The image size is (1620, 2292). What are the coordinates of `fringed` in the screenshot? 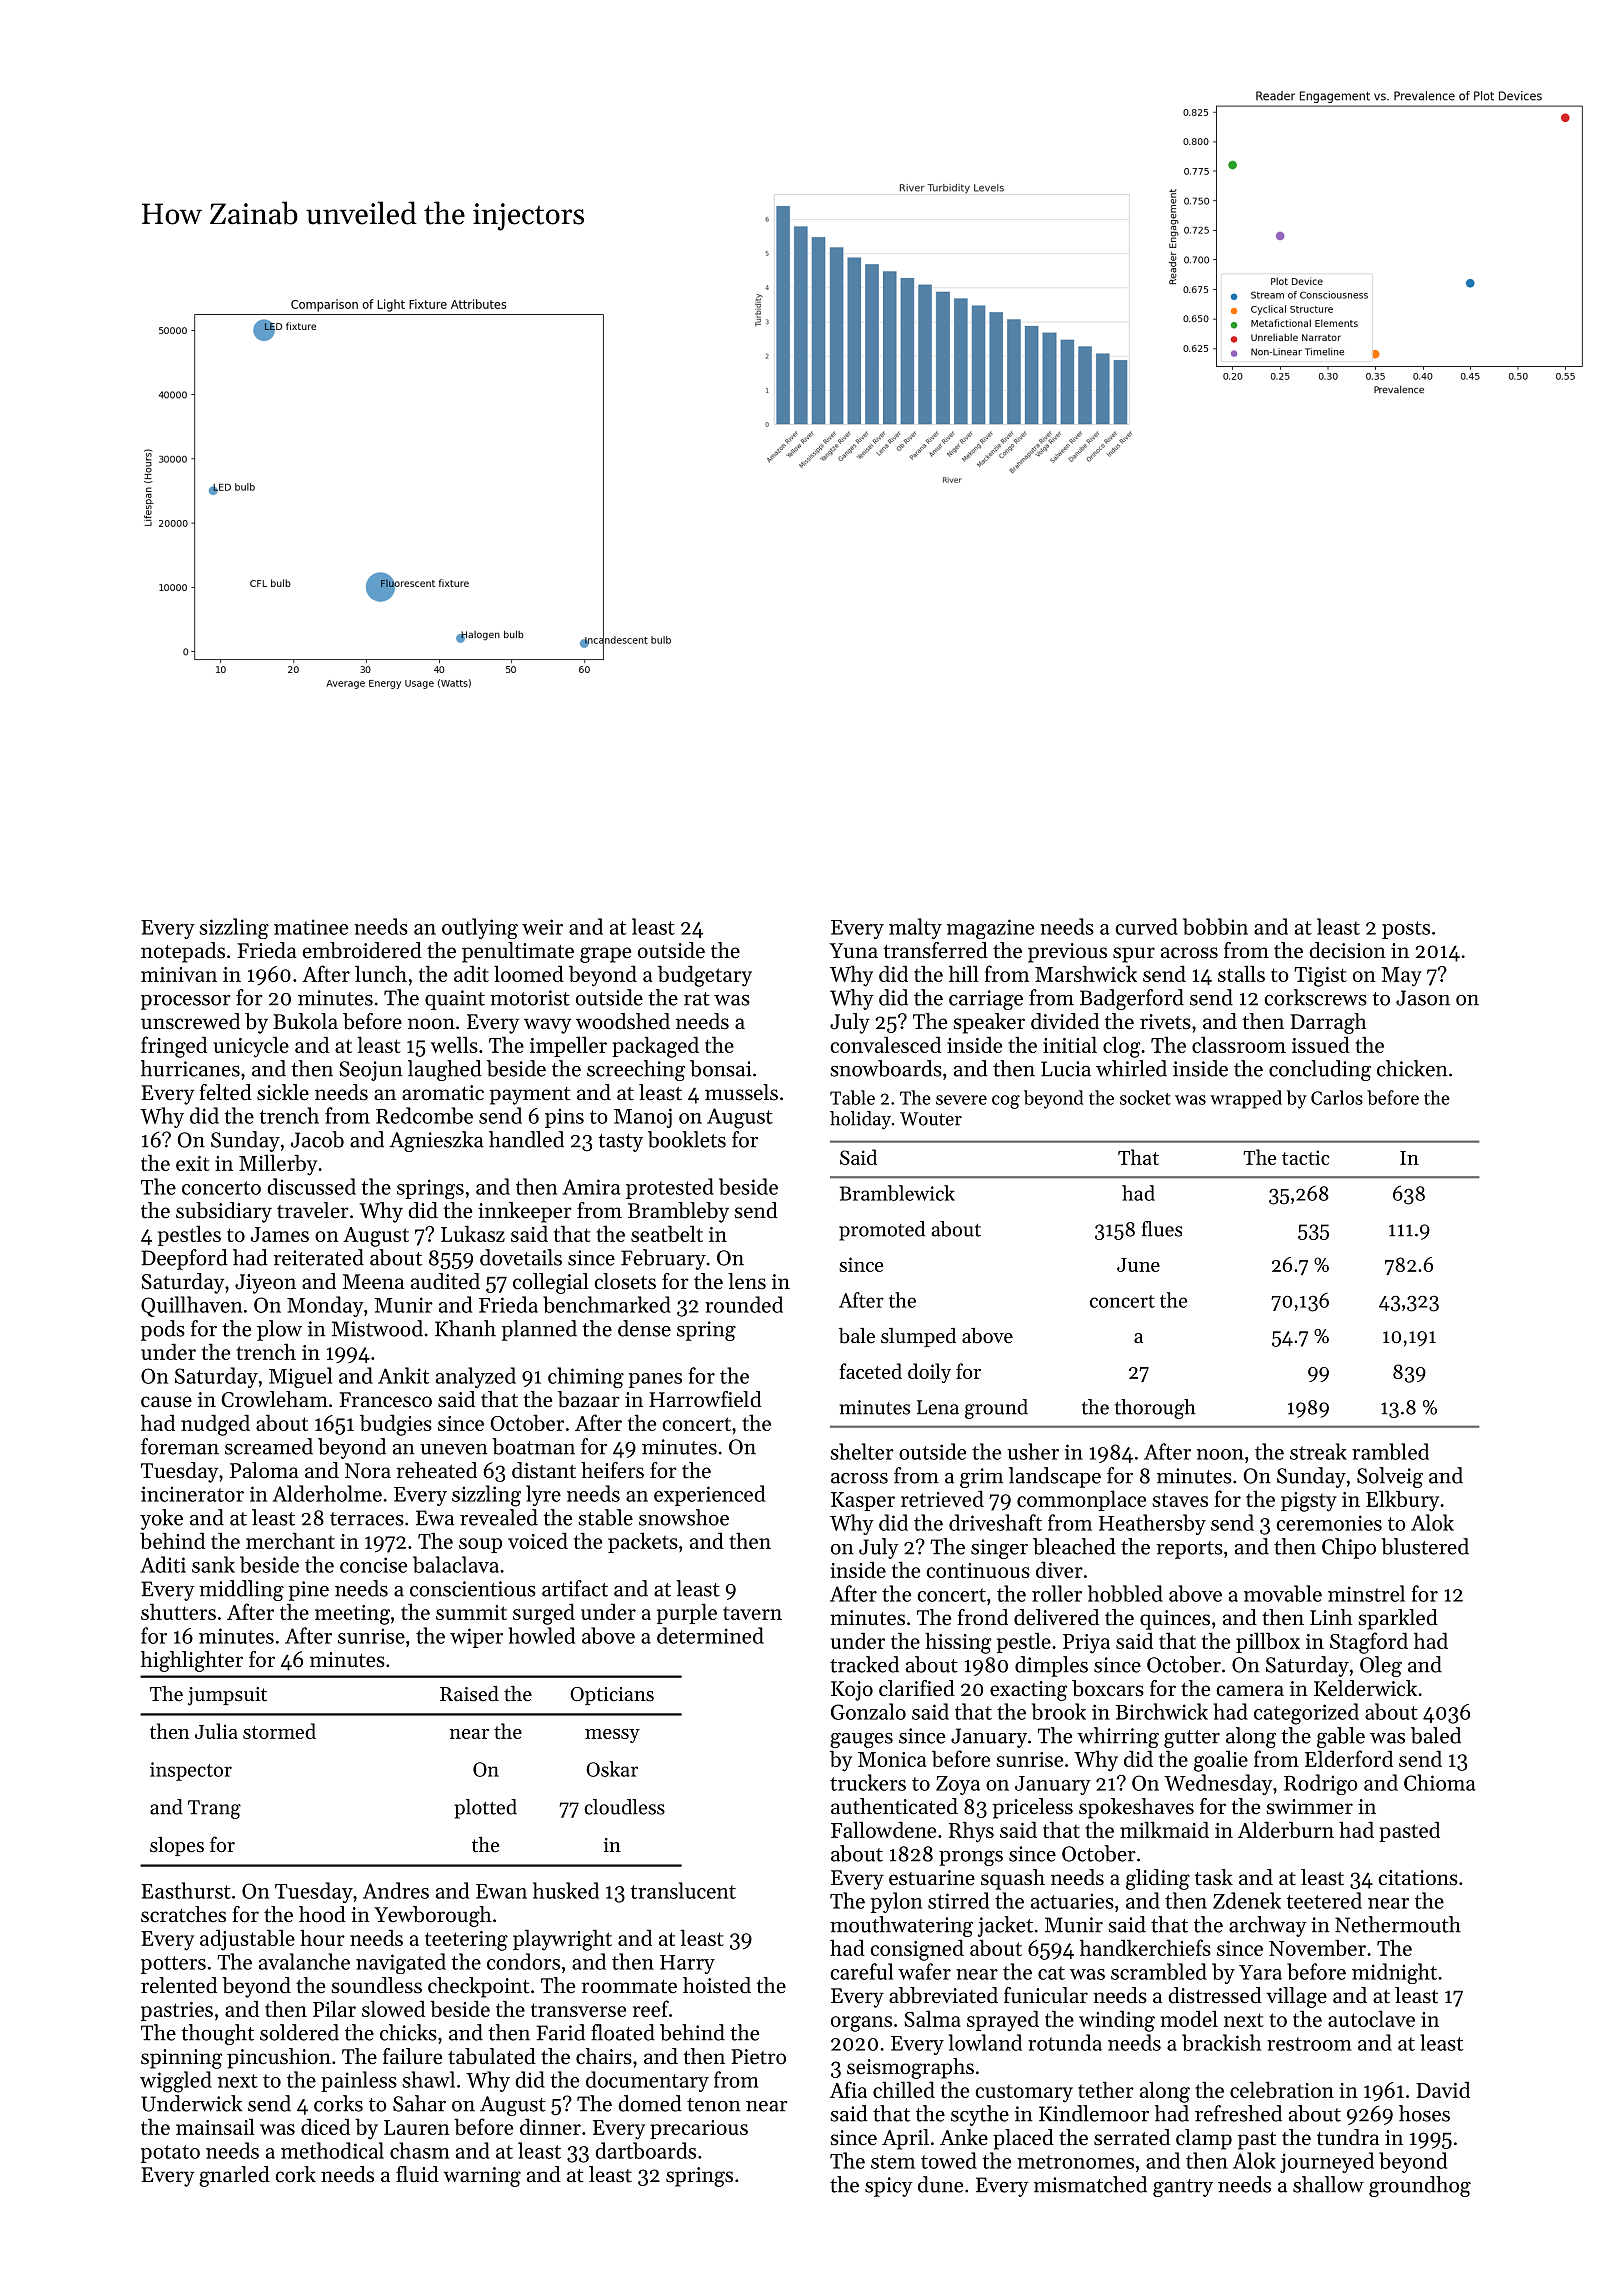 It's located at (174, 1047).
